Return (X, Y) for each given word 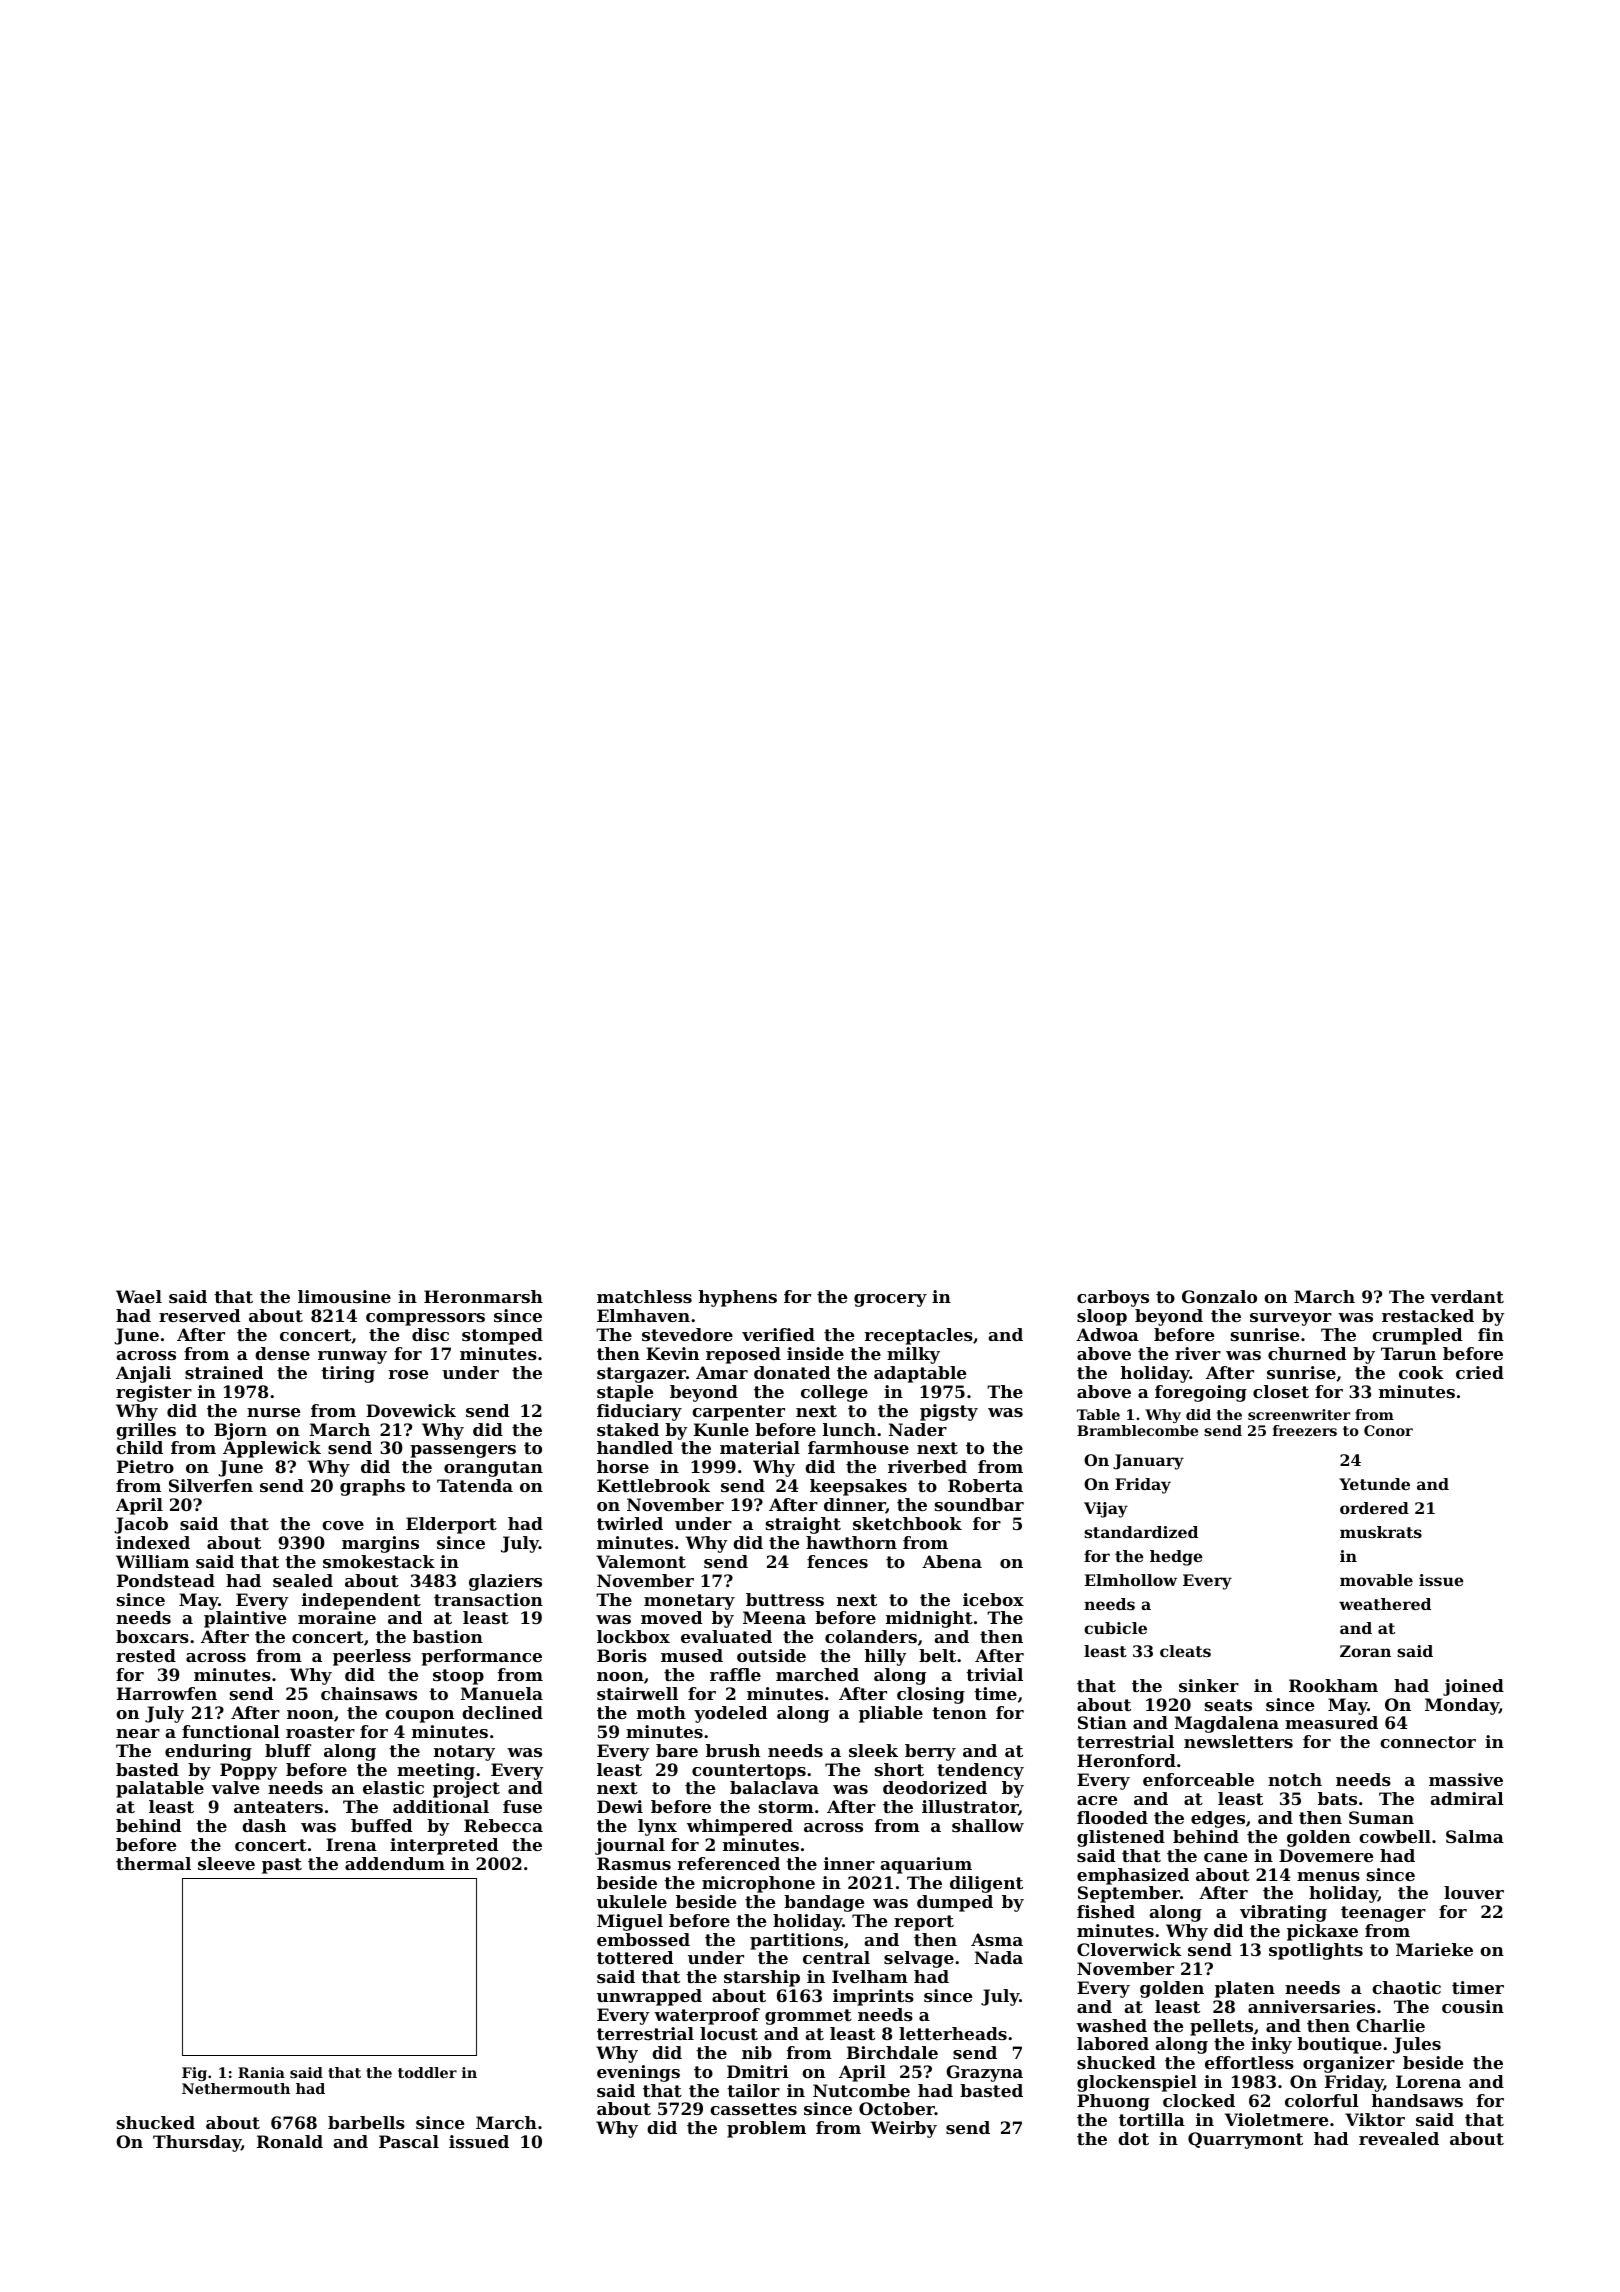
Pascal (409, 2141)
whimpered (740, 1827)
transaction (488, 1599)
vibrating (1283, 1913)
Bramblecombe (1137, 1430)
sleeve (226, 1863)
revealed (1399, 2138)
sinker (1209, 1685)
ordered (1374, 1508)
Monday (1462, 1706)
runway (352, 1357)
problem (766, 2129)
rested (146, 1655)
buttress (785, 1599)
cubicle (1115, 1628)
